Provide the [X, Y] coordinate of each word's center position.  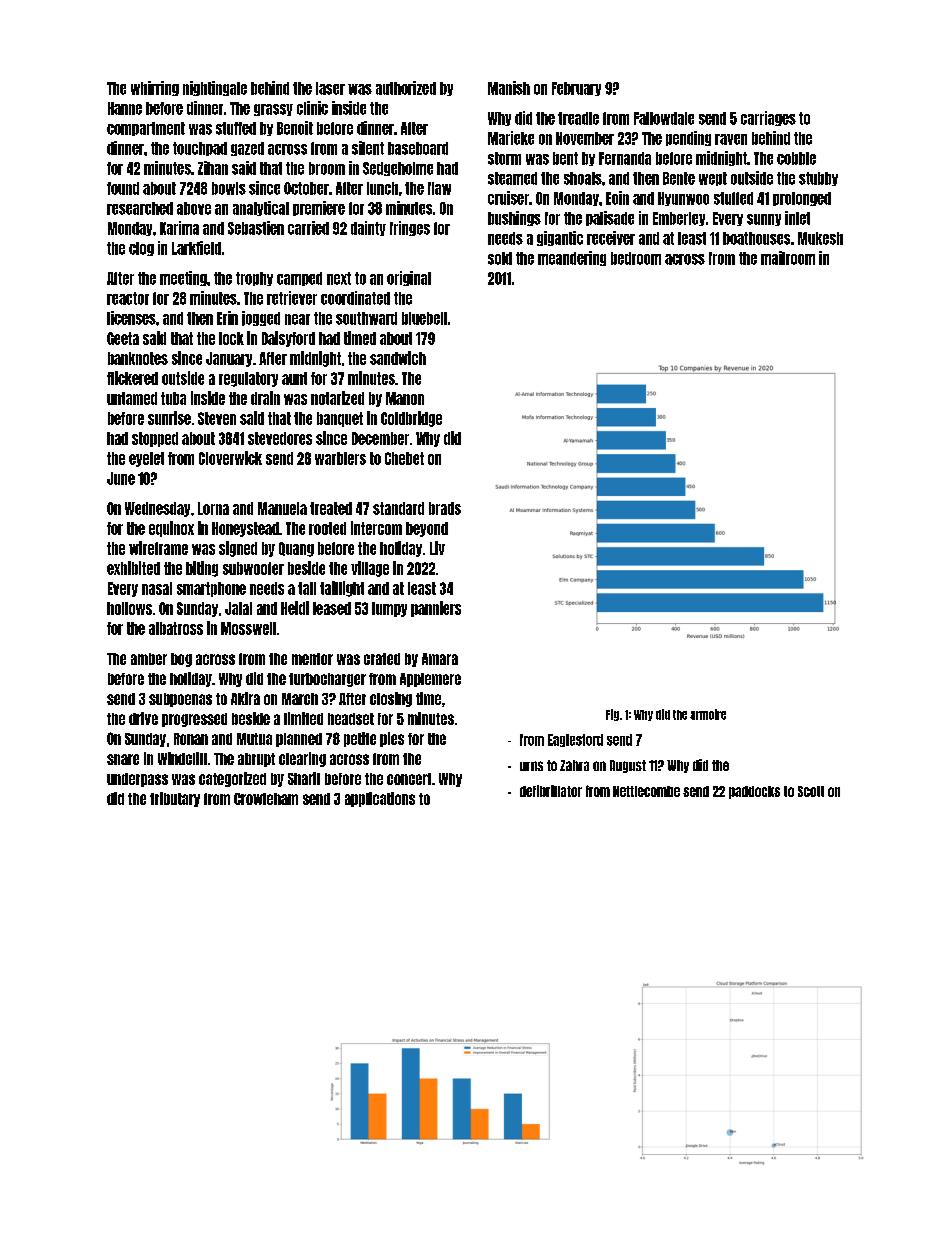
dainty [368, 228]
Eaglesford [575, 740]
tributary [175, 799]
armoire [708, 714]
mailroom [788, 258]
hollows [129, 608]
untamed [132, 398]
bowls [229, 188]
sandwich [398, 358]
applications [380, 799]
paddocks [754, 792]
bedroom [636, 258]
